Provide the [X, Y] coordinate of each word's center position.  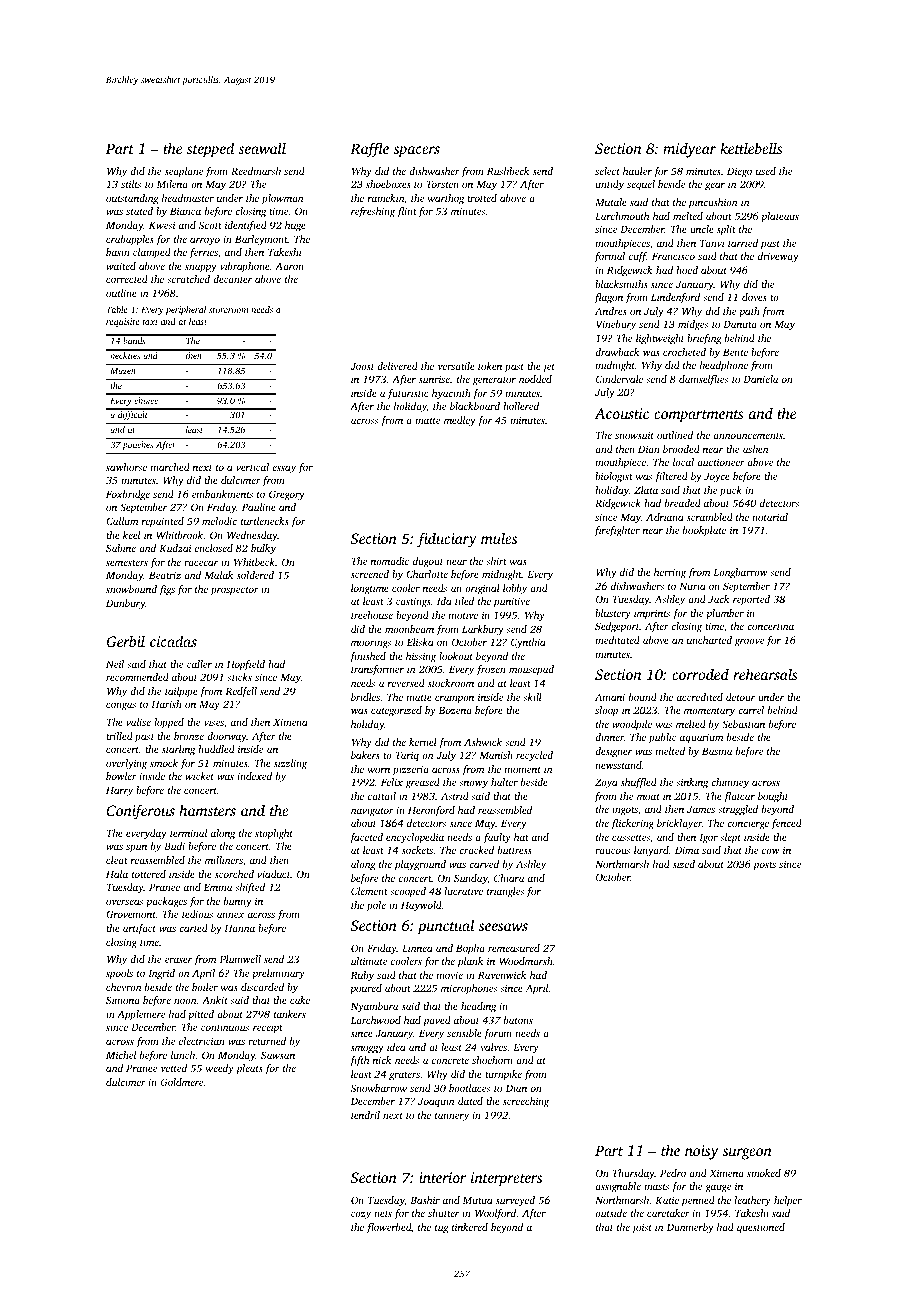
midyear [689, 150]
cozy [361, 1215]
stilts [131, 184]
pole [376, 906]
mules [499, 538]
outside [611, 1213]
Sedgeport [617, 627]
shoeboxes [388, 184]
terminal [188, 833]
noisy [701, 1152]
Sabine [121, 548]
